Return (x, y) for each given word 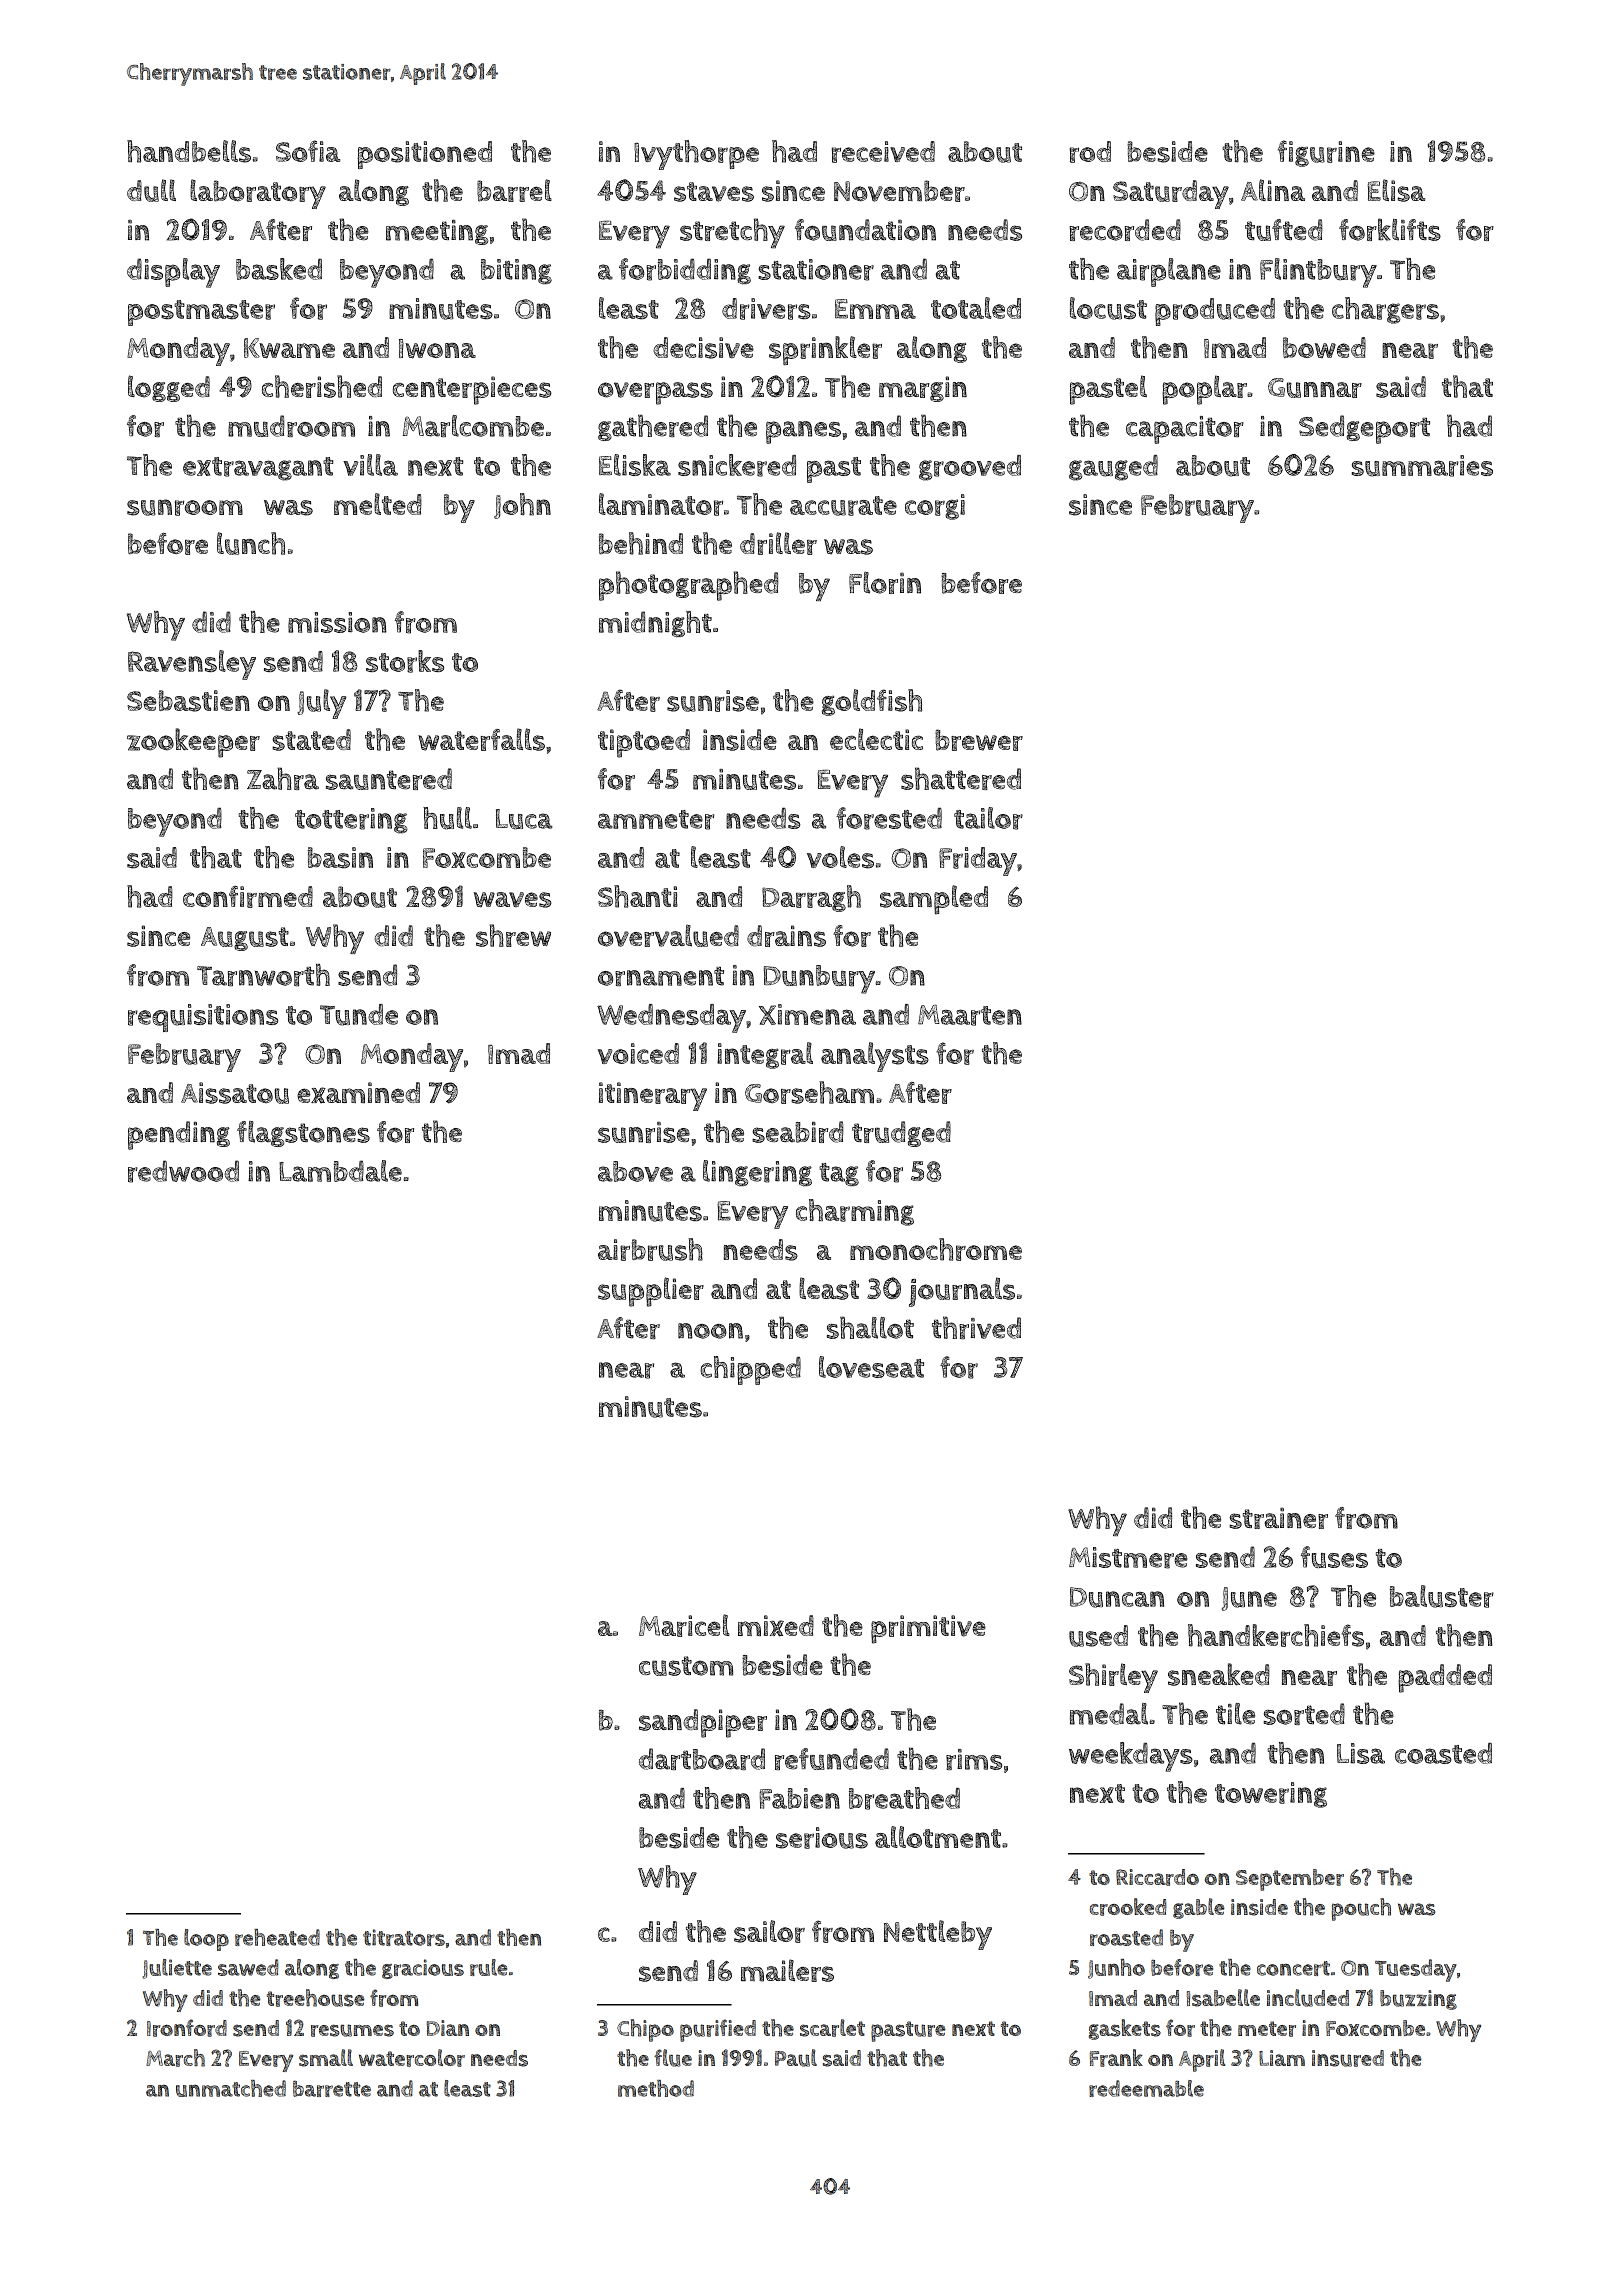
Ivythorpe (696, 155)
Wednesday (671, 1018)
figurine (1326, 153)
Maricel (684, 1625)
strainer (1278, 1518)
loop (206, 1940)
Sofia (308, 151)
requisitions (203, 1018)
